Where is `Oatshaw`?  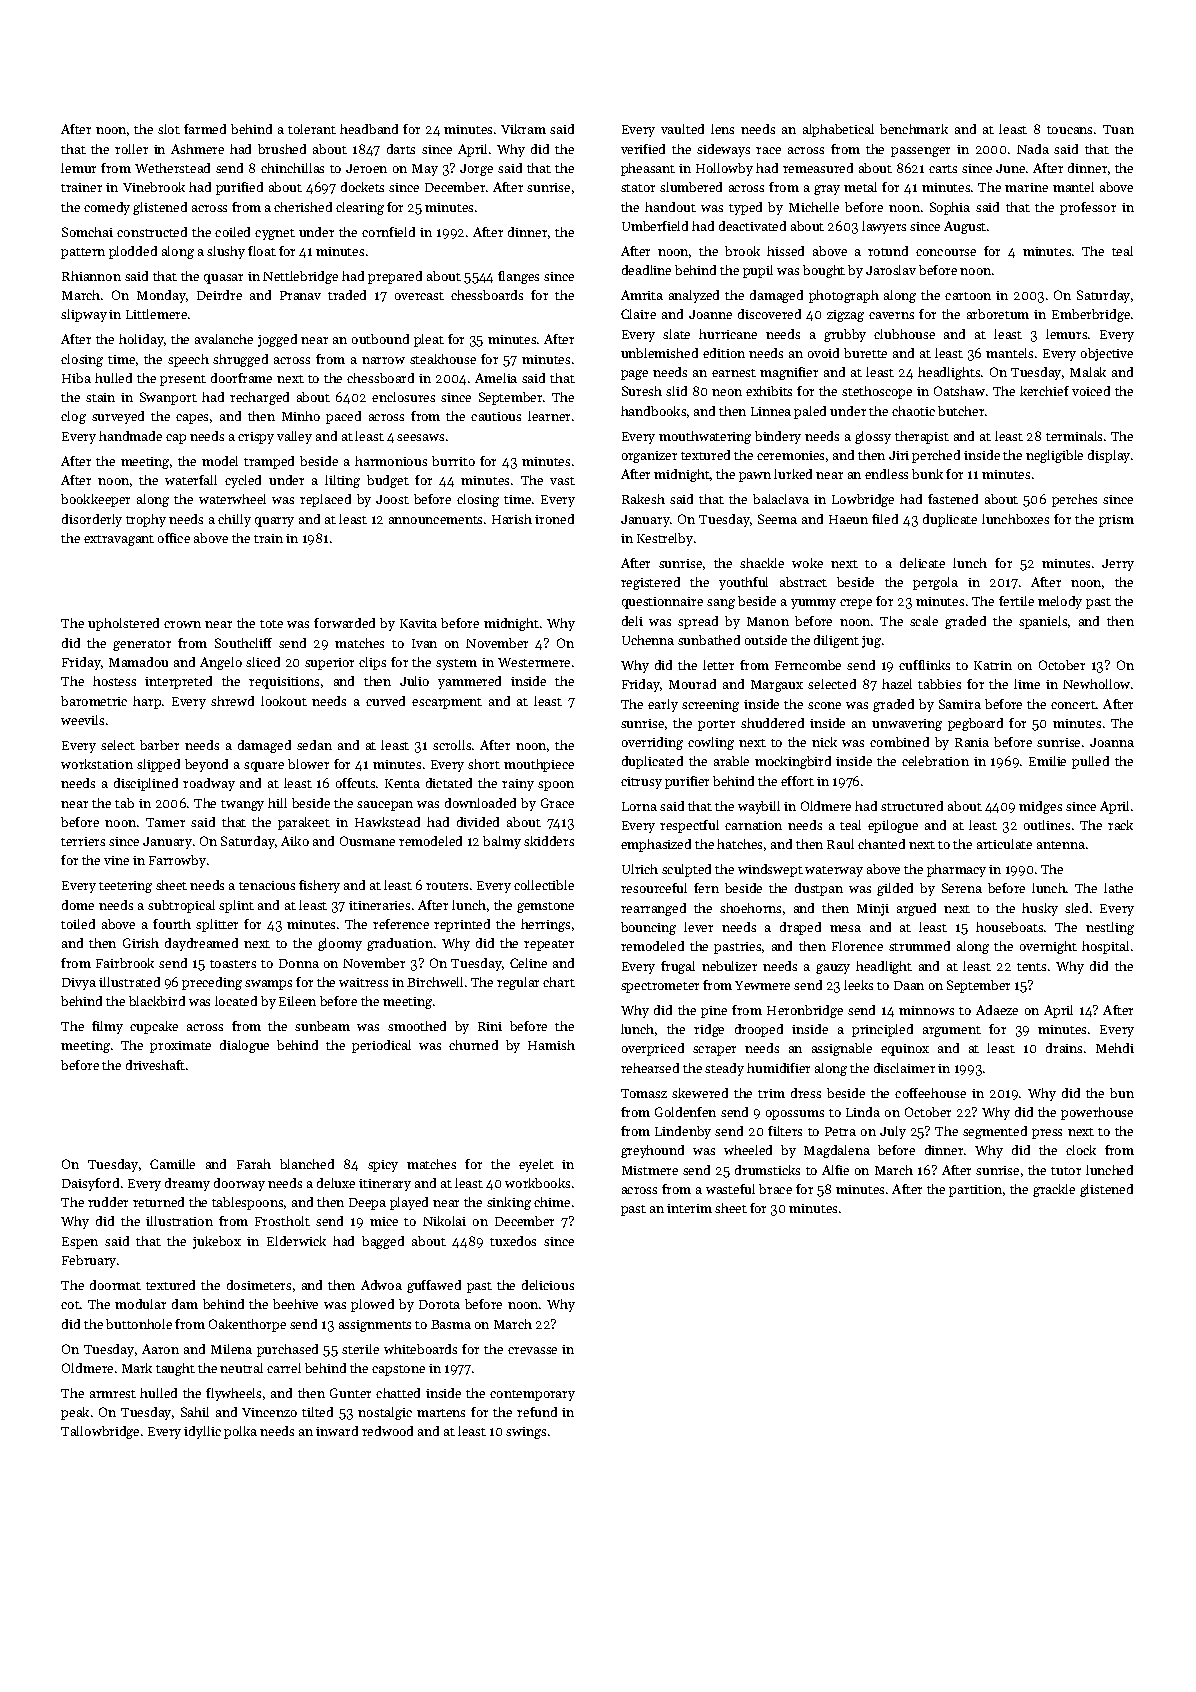
Oatshaw is located at coordinates (959, 391).
